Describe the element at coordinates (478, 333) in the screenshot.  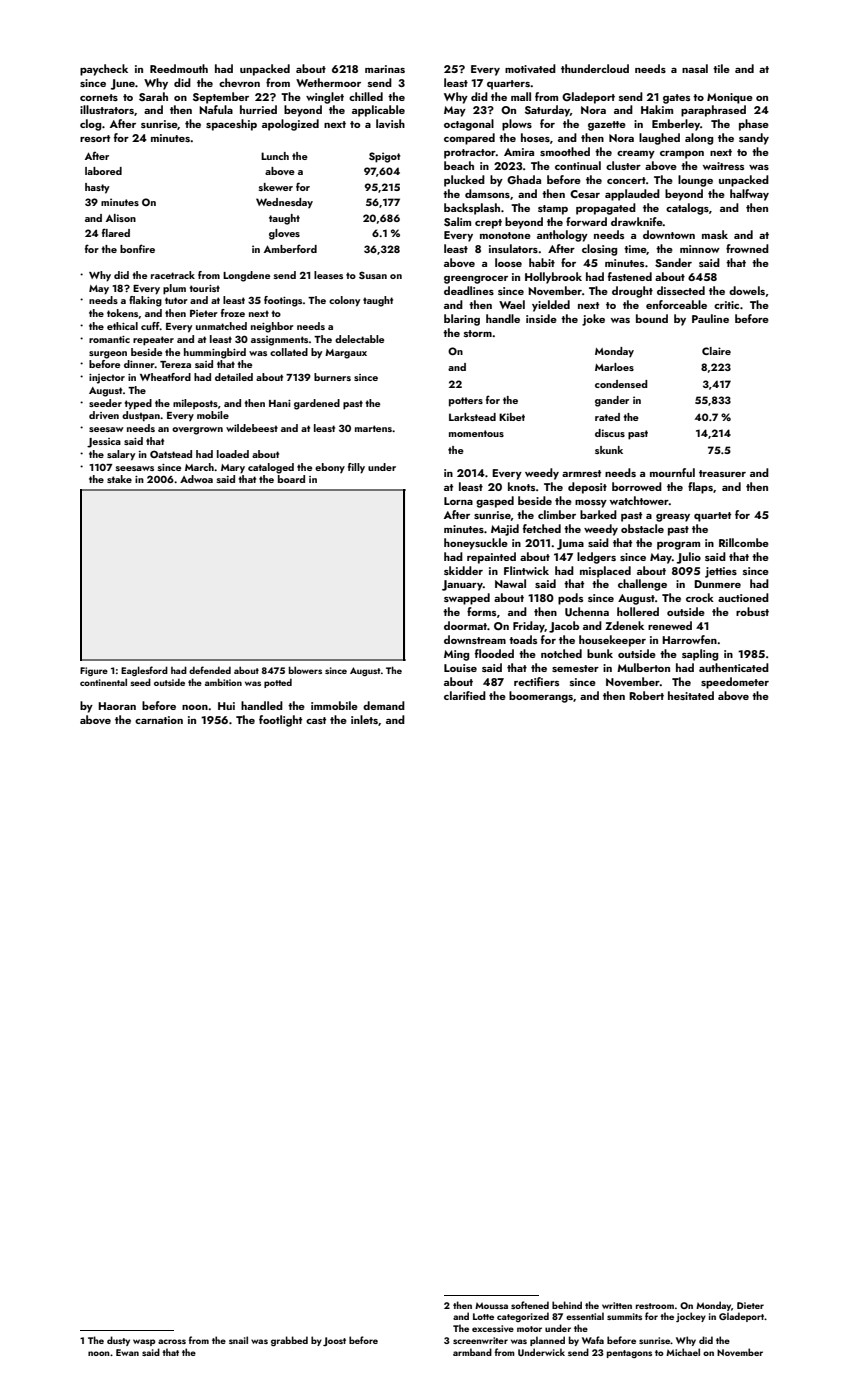
I see `storm` at that location.
